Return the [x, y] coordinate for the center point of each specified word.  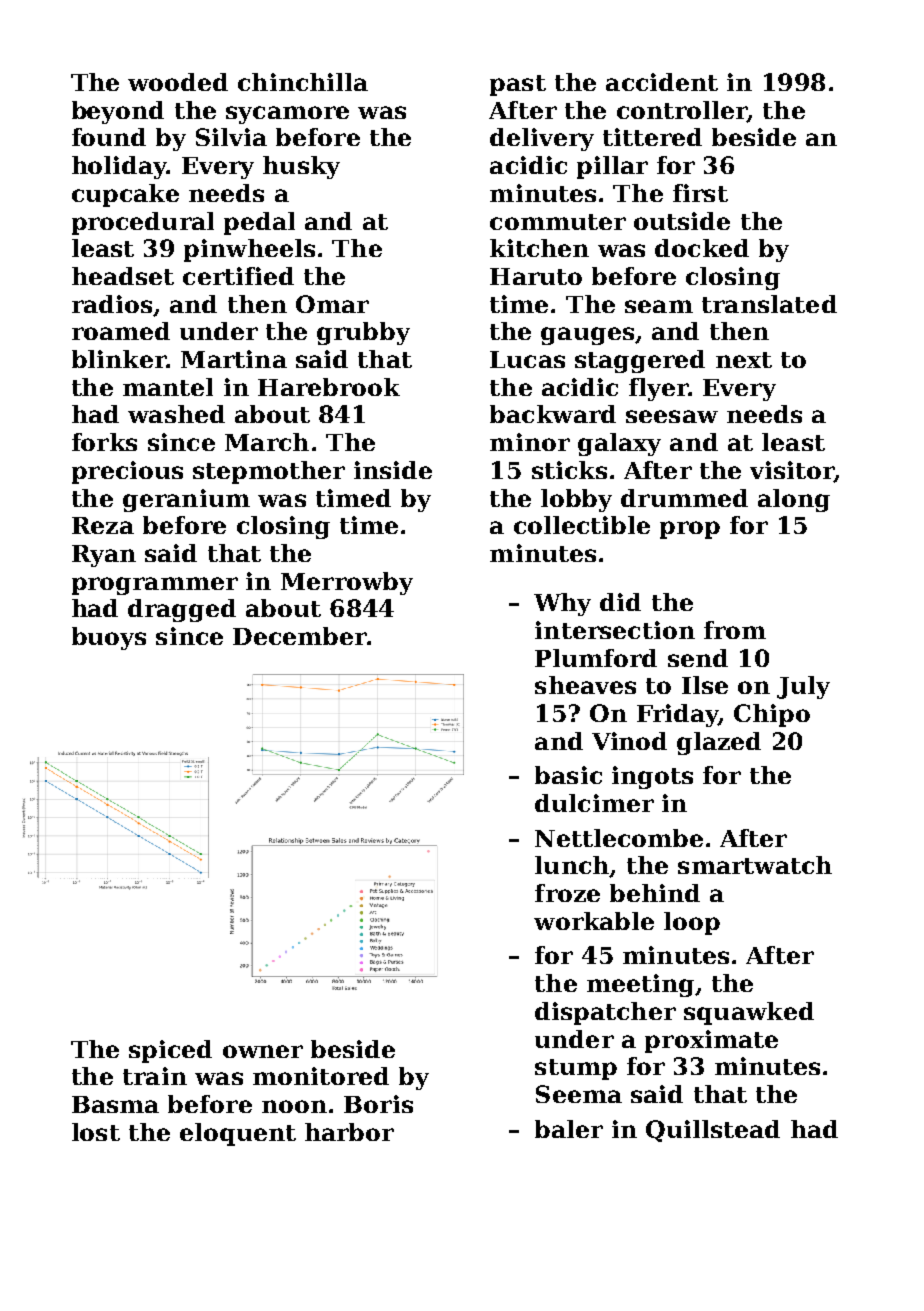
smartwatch [755, 865]
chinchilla [303, 82]
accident [662, 82]
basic [568, 775]
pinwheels [249, 250]
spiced [170, 1051]
